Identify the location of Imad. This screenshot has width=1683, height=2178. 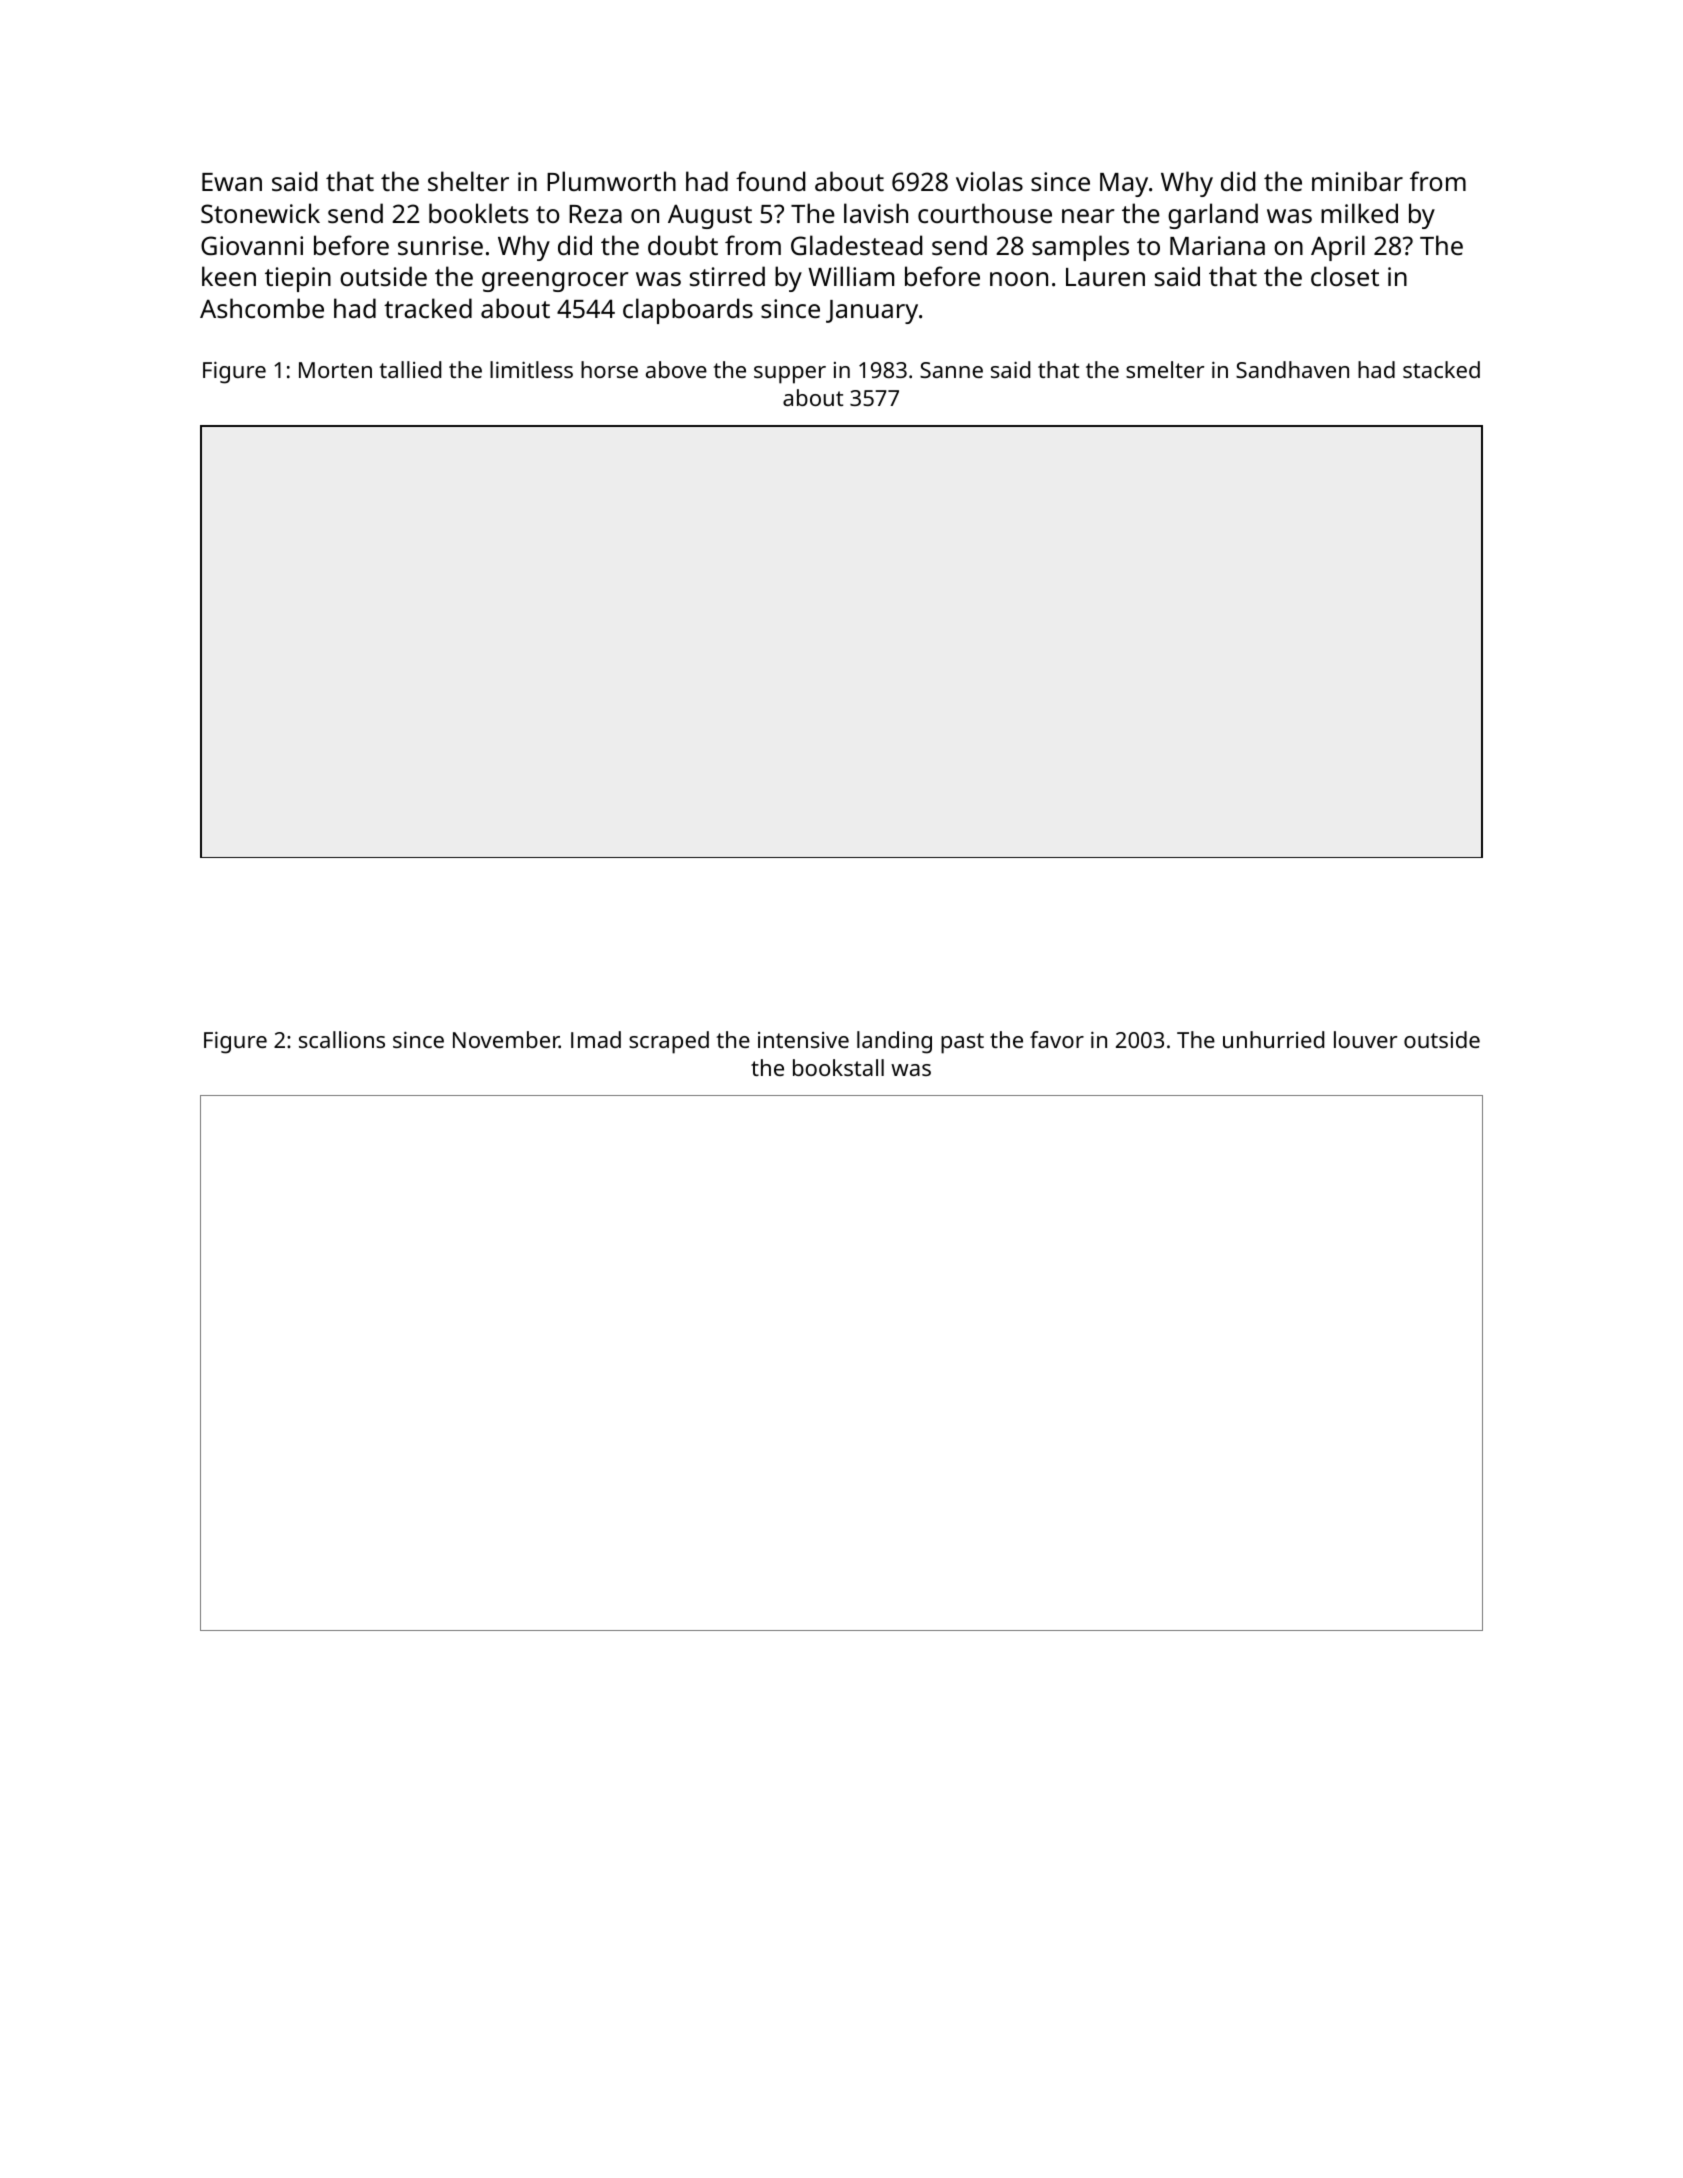
(596, 1039).
